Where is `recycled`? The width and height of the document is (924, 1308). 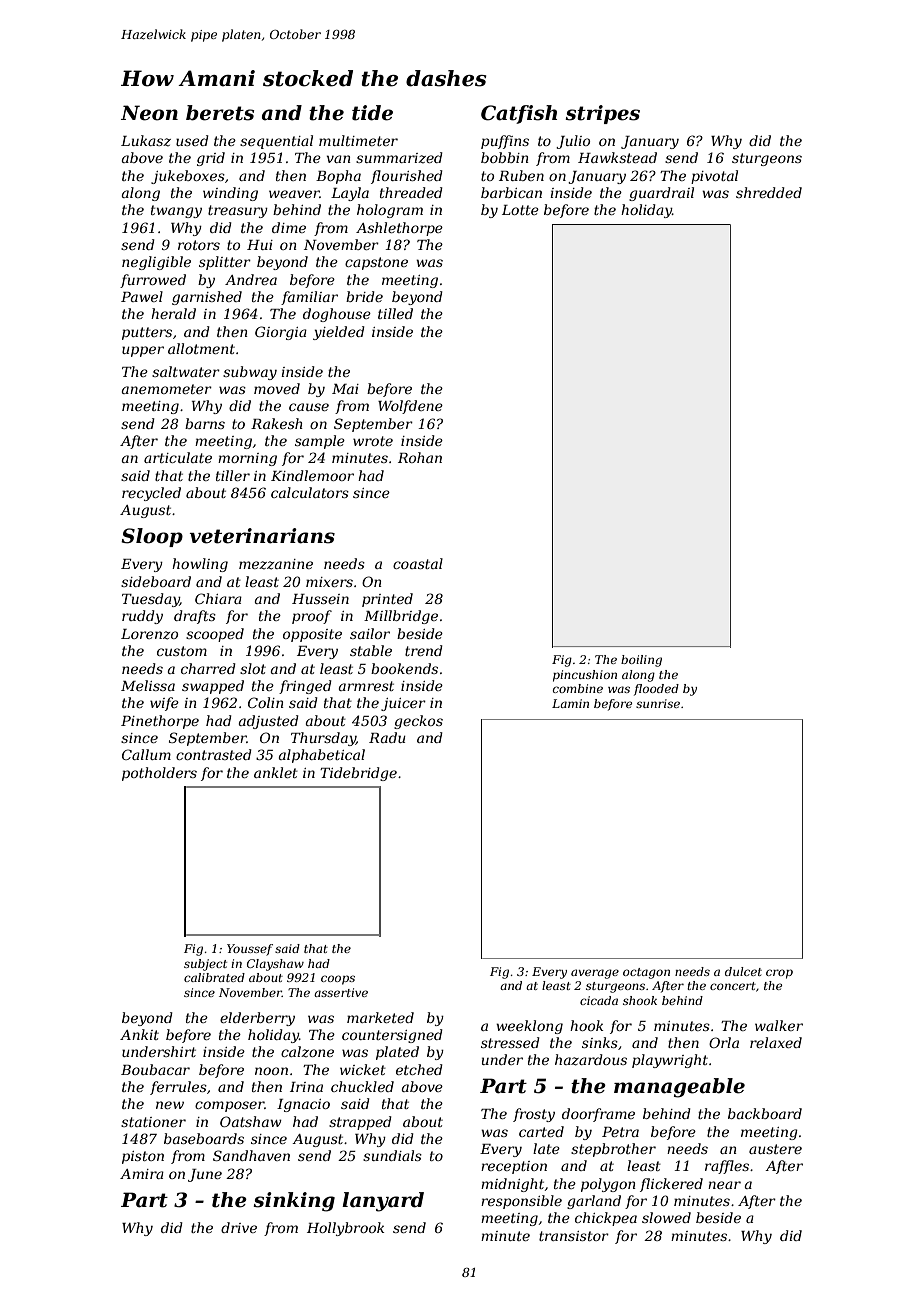
recycled is located at coordinates (151, 494).
